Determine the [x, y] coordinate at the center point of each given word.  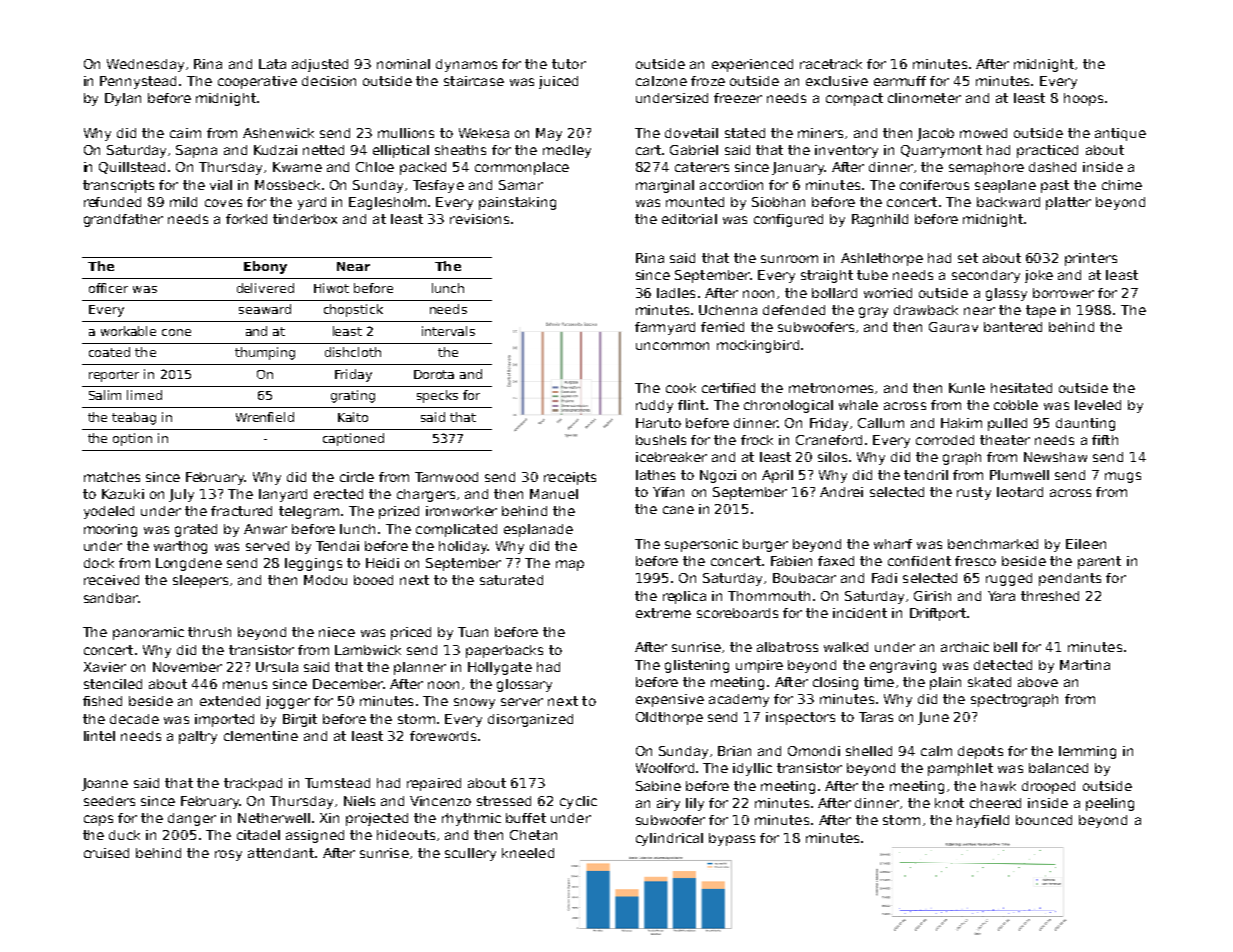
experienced [752, 65]
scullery [470, 854]
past [1055, 186]
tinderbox [305, 219]
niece [337, 632]
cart [648, 150]
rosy [228, 855]
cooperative [257, 82]
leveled [1098, 405]
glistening [697, 666]
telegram [309, 512]
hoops [1083, 99]
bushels [661, 440]
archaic [965, 647]
